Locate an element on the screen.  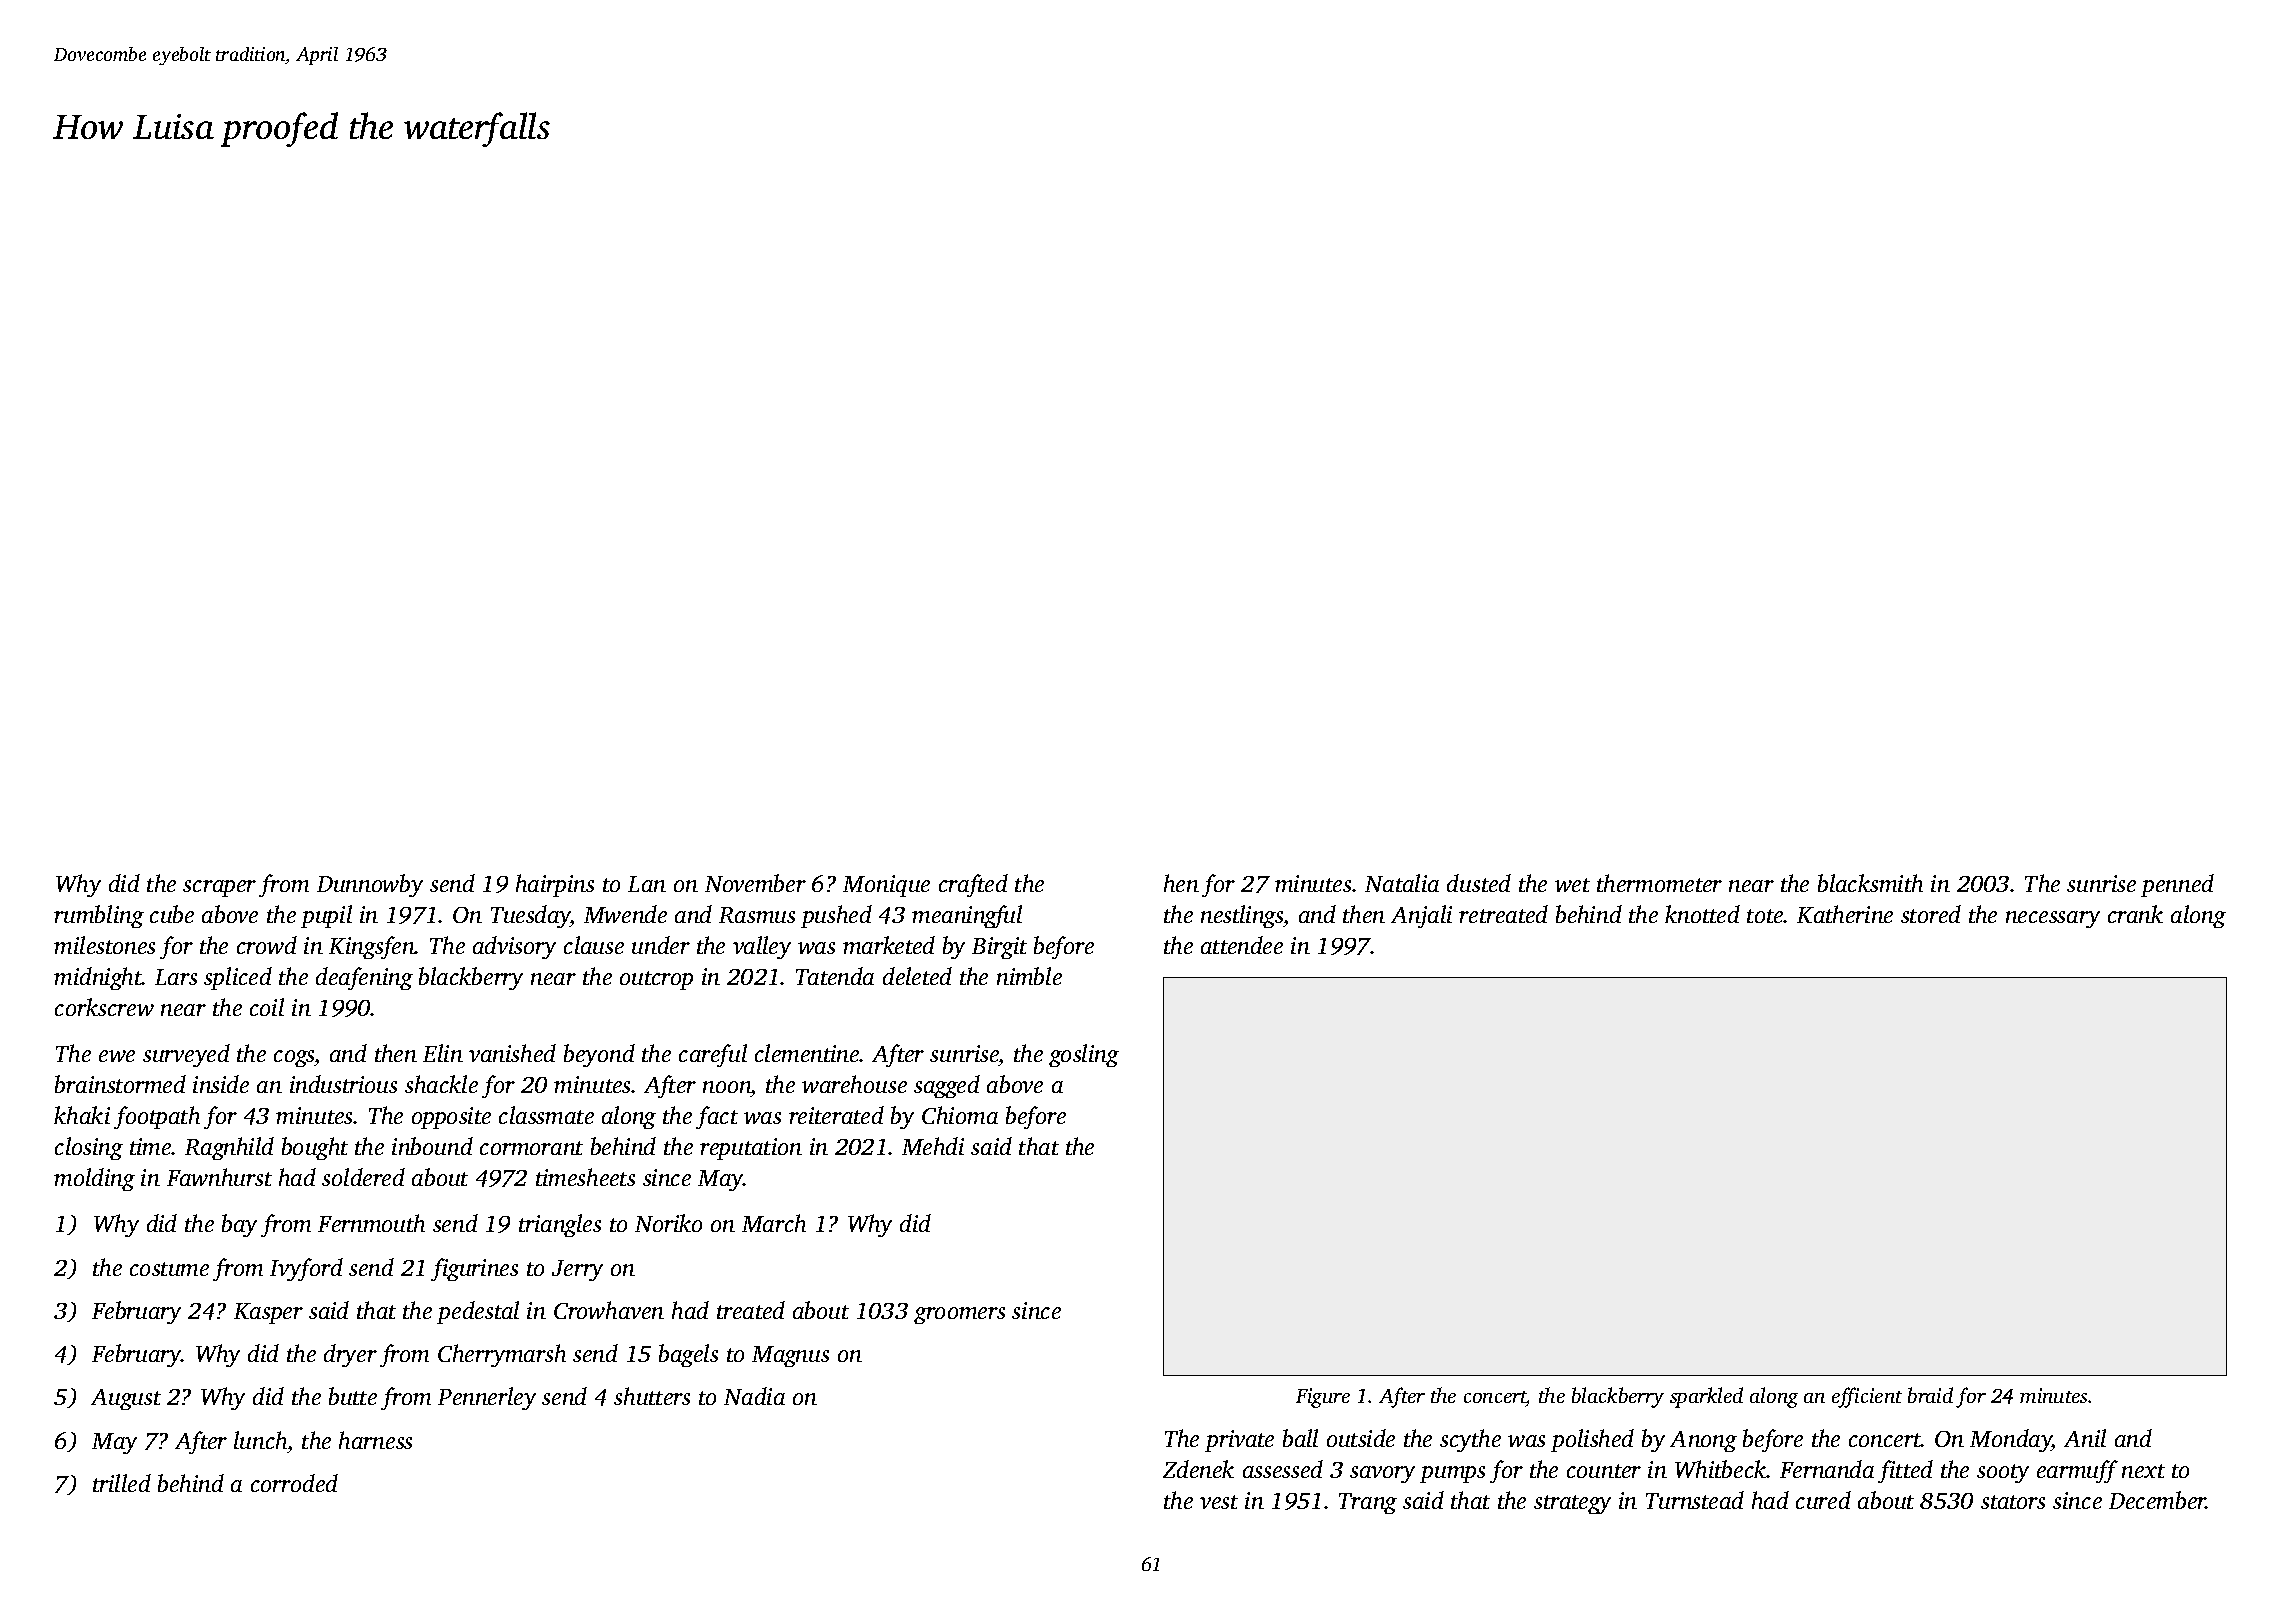
Chioma is located at coordinates (960, 1115).
